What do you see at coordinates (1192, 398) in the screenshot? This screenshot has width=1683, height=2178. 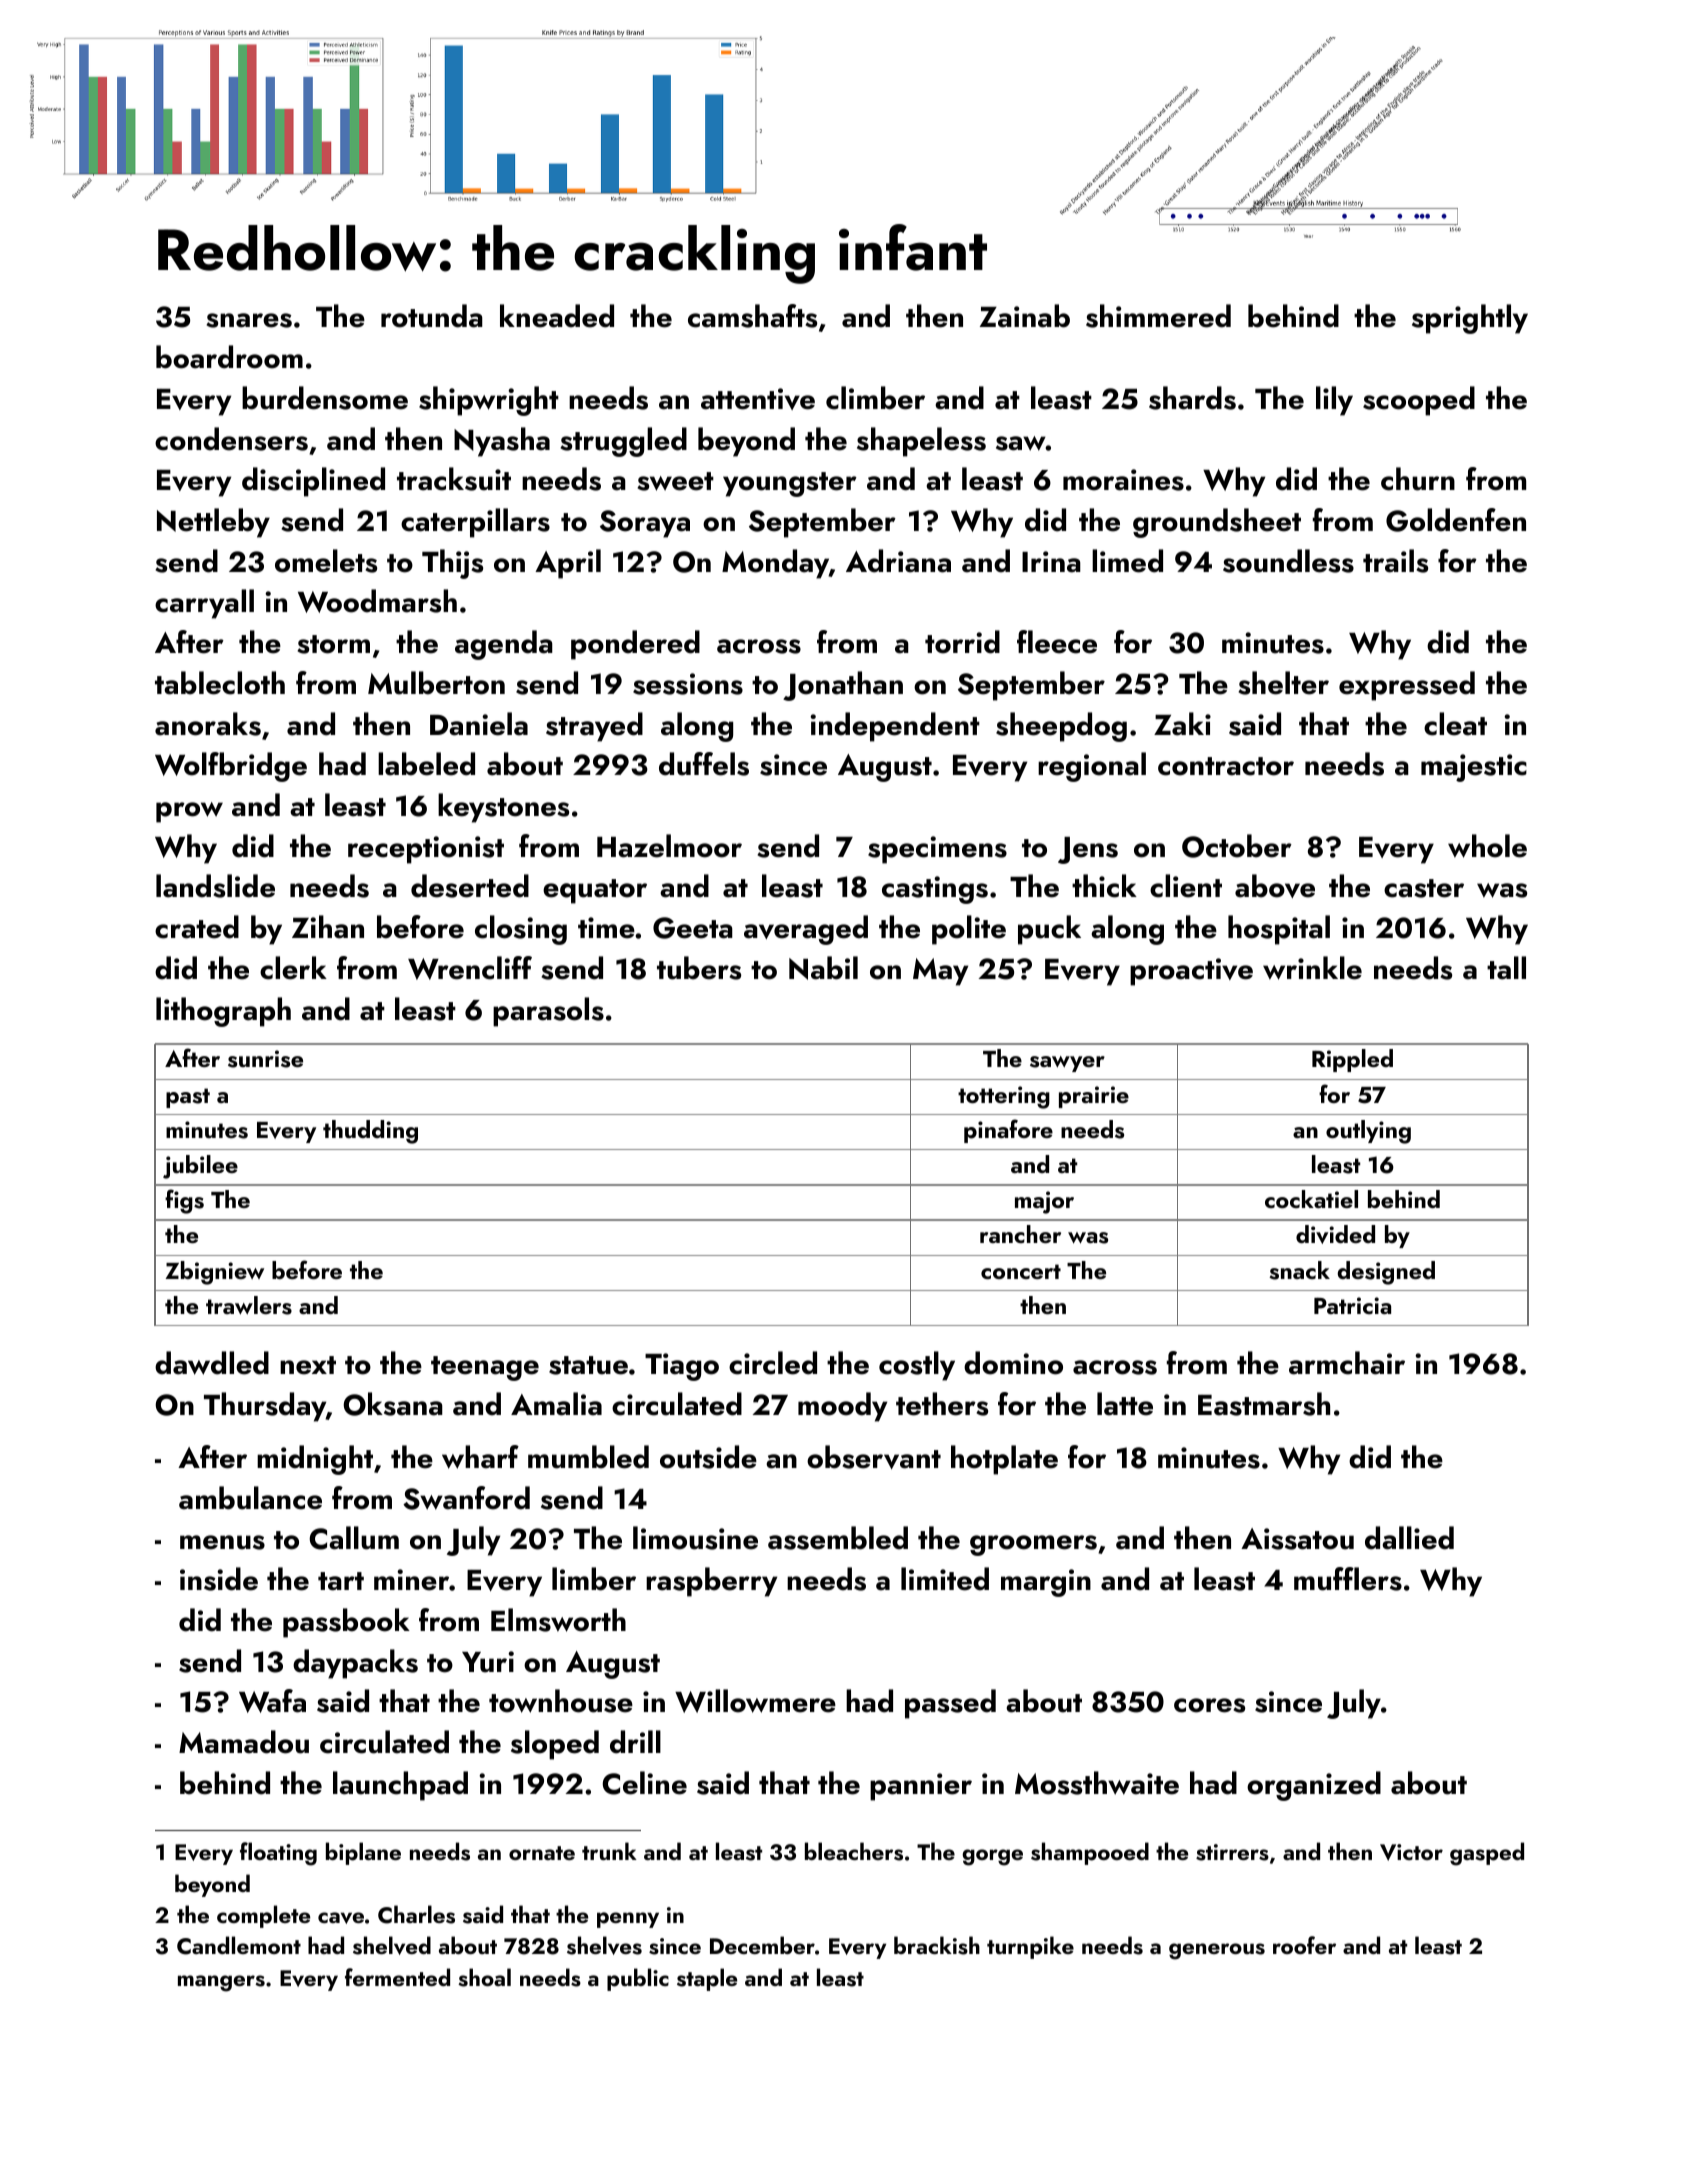 I see `shards` at bounding box center [1192, 398].
